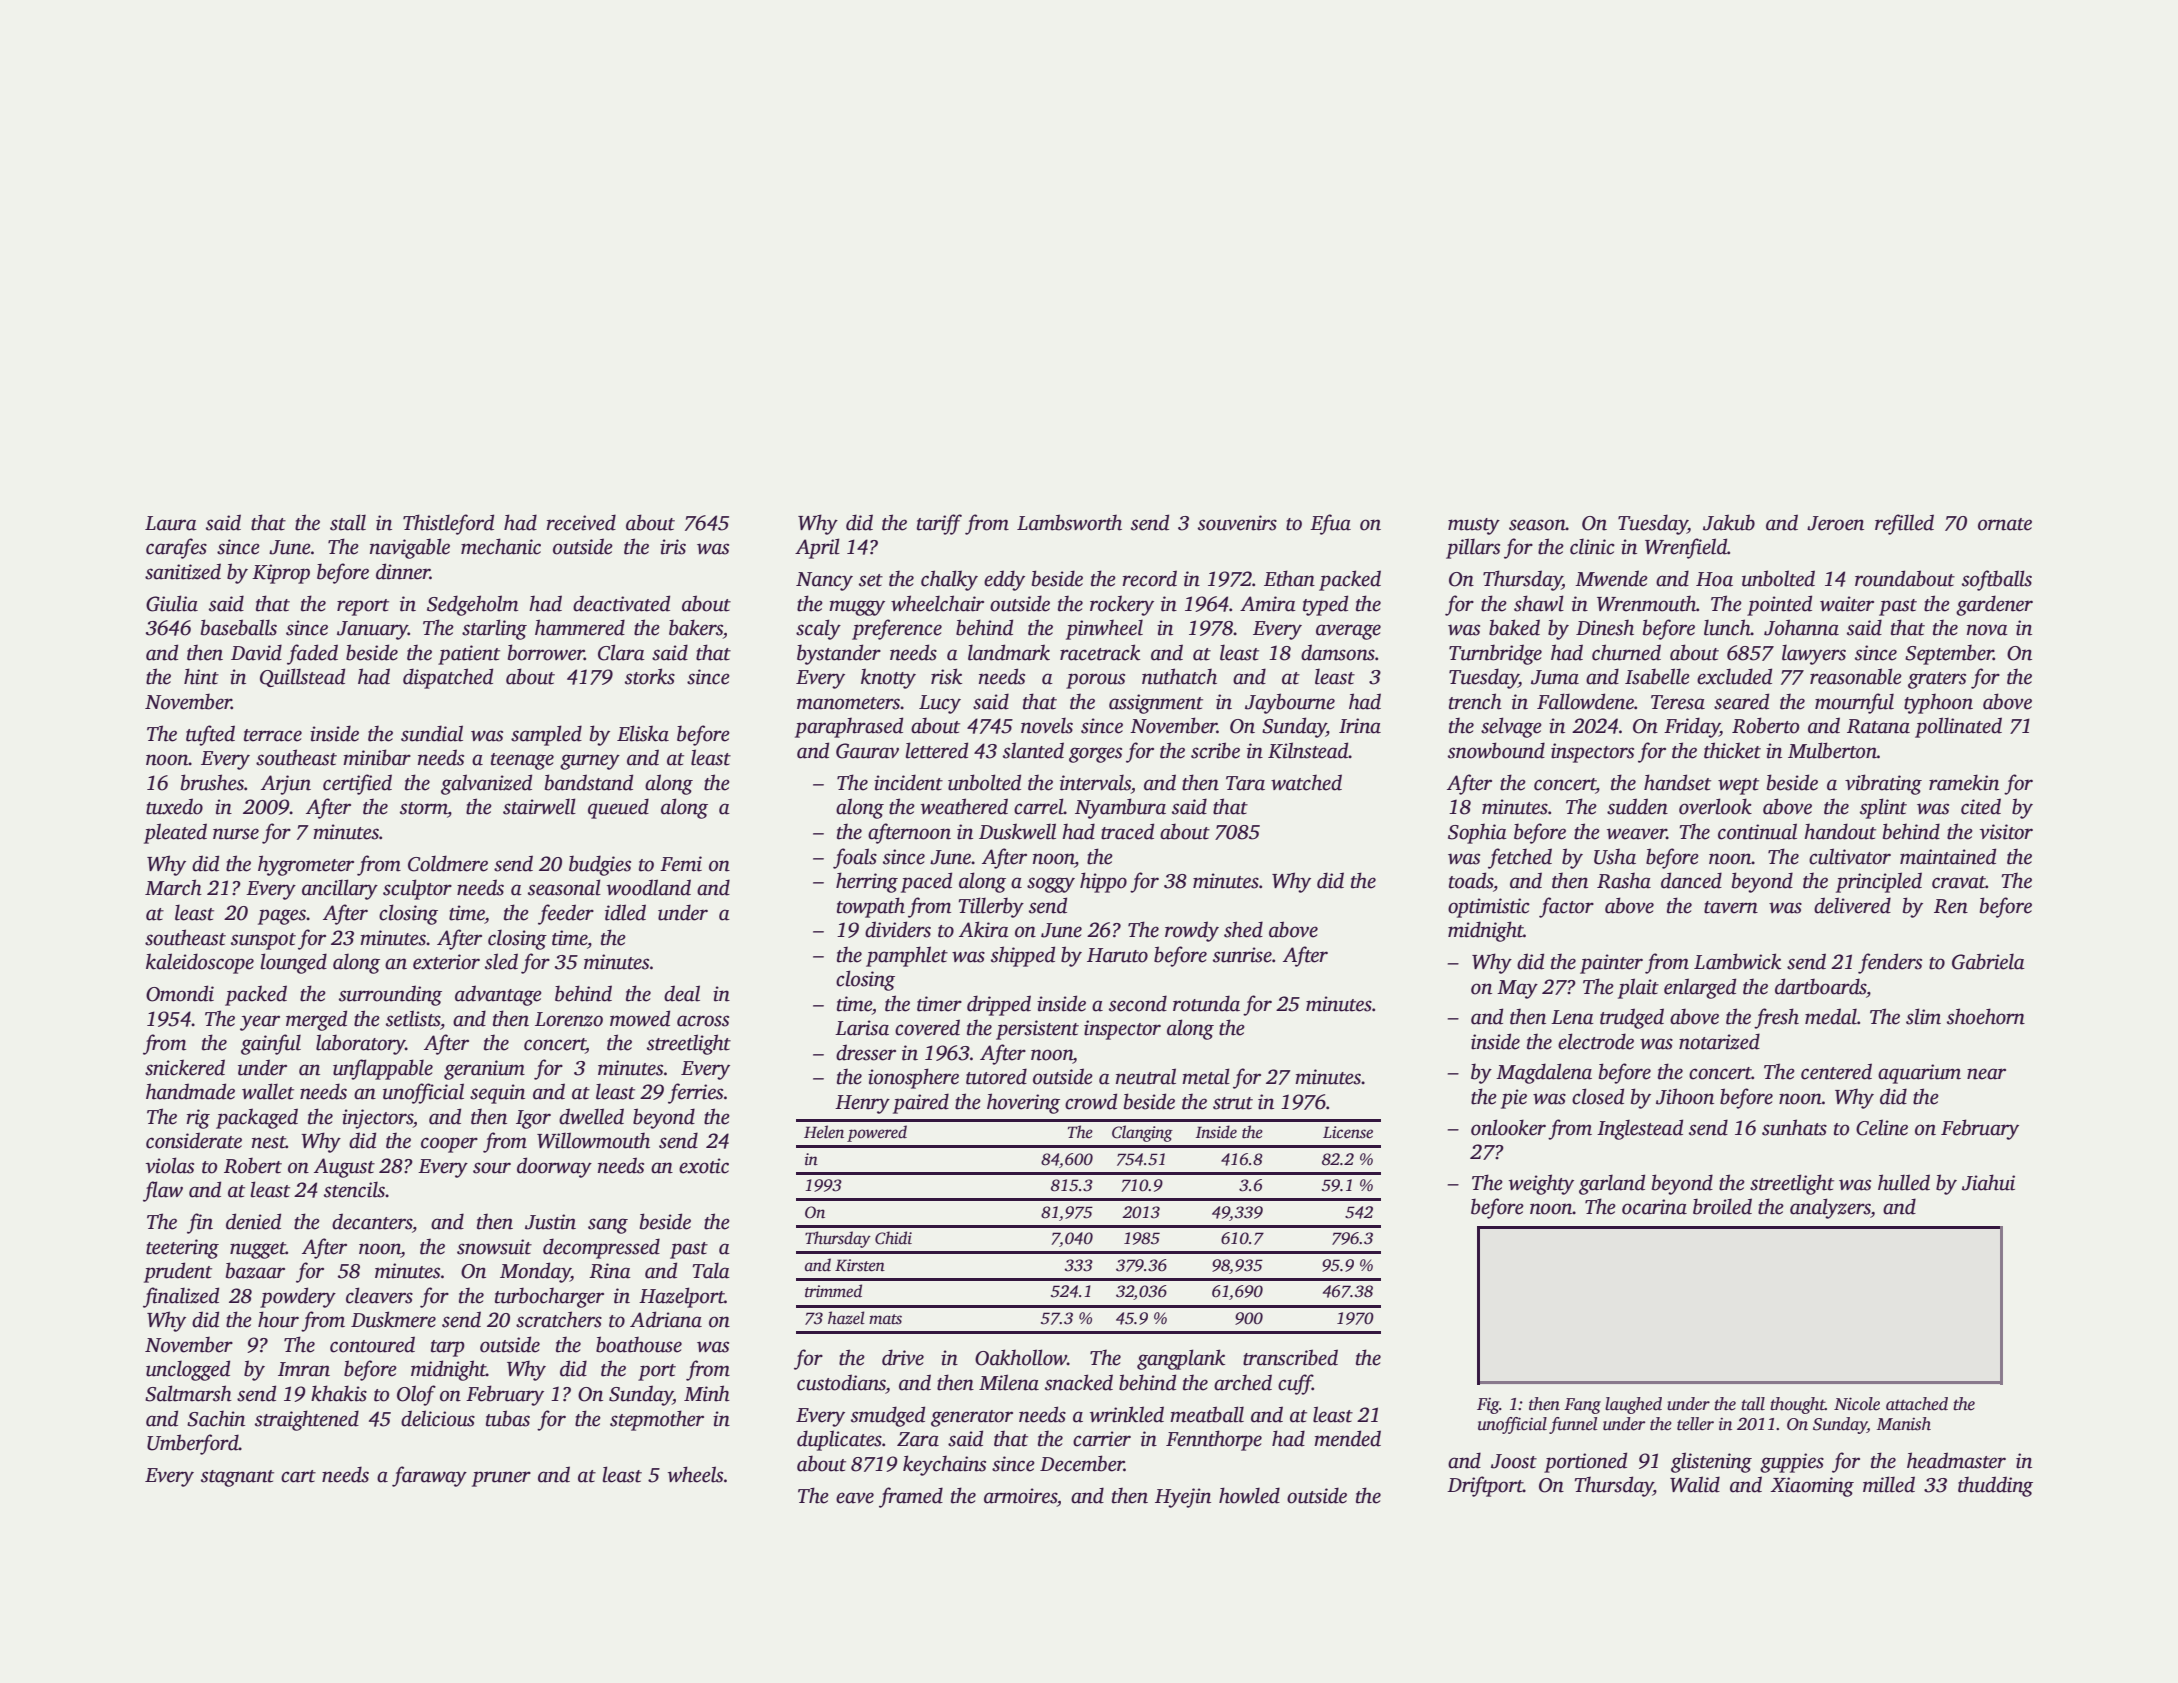 The image size is (2178, 1683). Describe the element at coordinates (1722, 1206) in the screenshot. I see `broiled` at that location.
